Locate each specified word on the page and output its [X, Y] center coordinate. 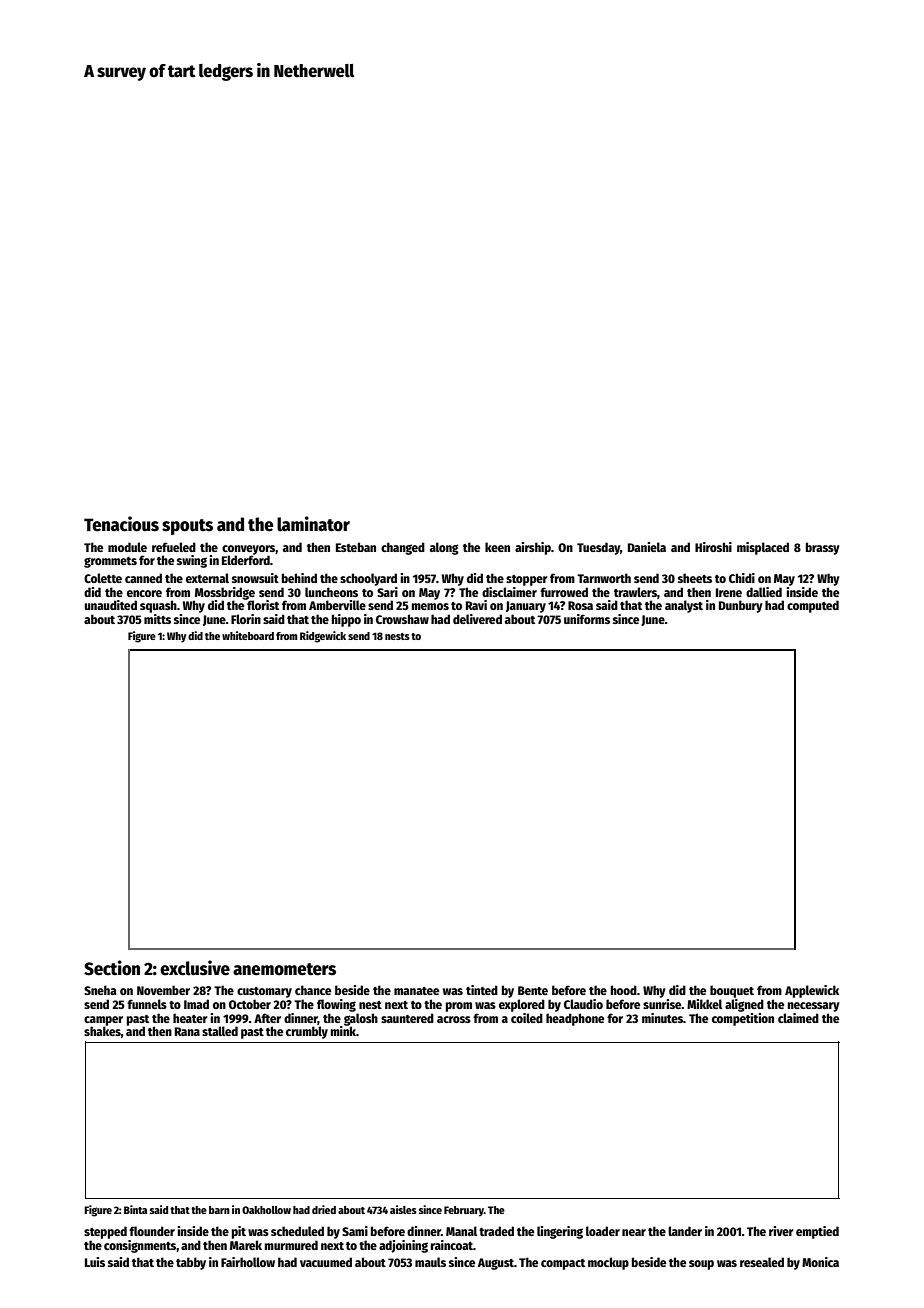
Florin [246, 619]
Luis [95, 1262]
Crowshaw [402, 619]
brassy [823, 548]
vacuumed [326, 1262]
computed [813, 606]
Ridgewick [323, 637]
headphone [575, 1019]
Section [112, 968]
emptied [817, 1232]
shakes [102, 1031]
